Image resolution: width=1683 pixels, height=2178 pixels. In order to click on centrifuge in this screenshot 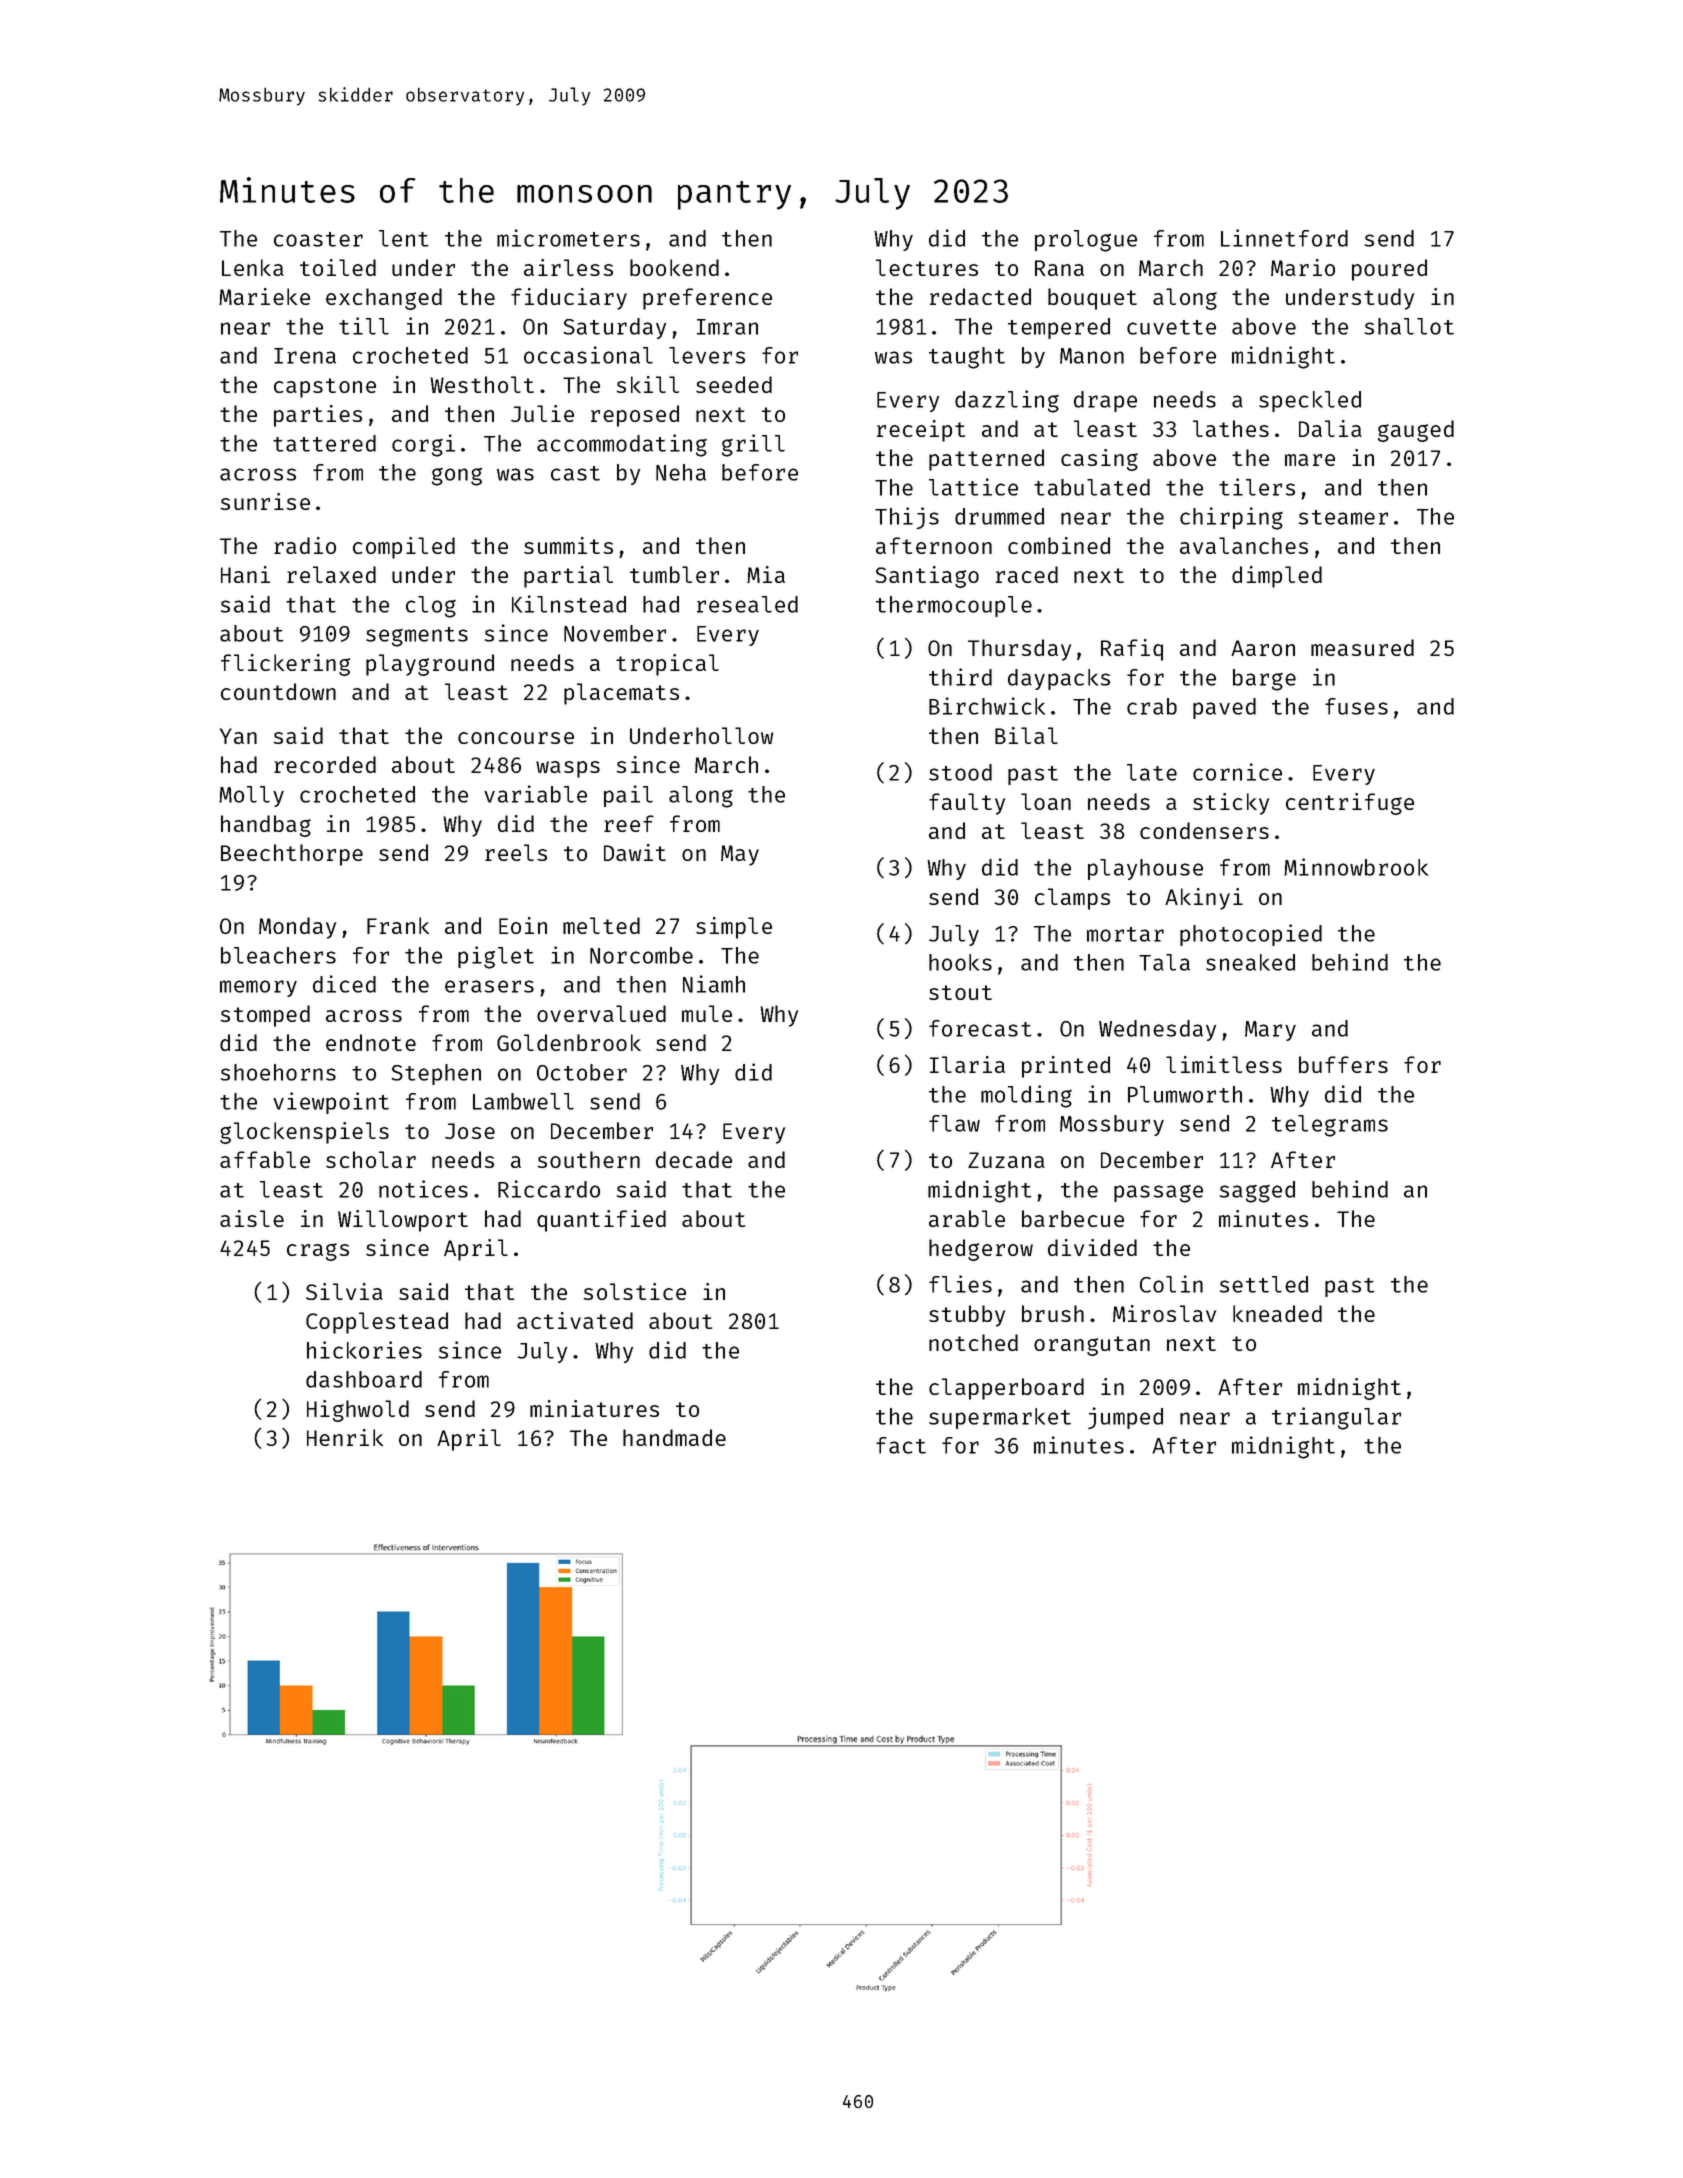, I will do `click(1350, 804)`.
